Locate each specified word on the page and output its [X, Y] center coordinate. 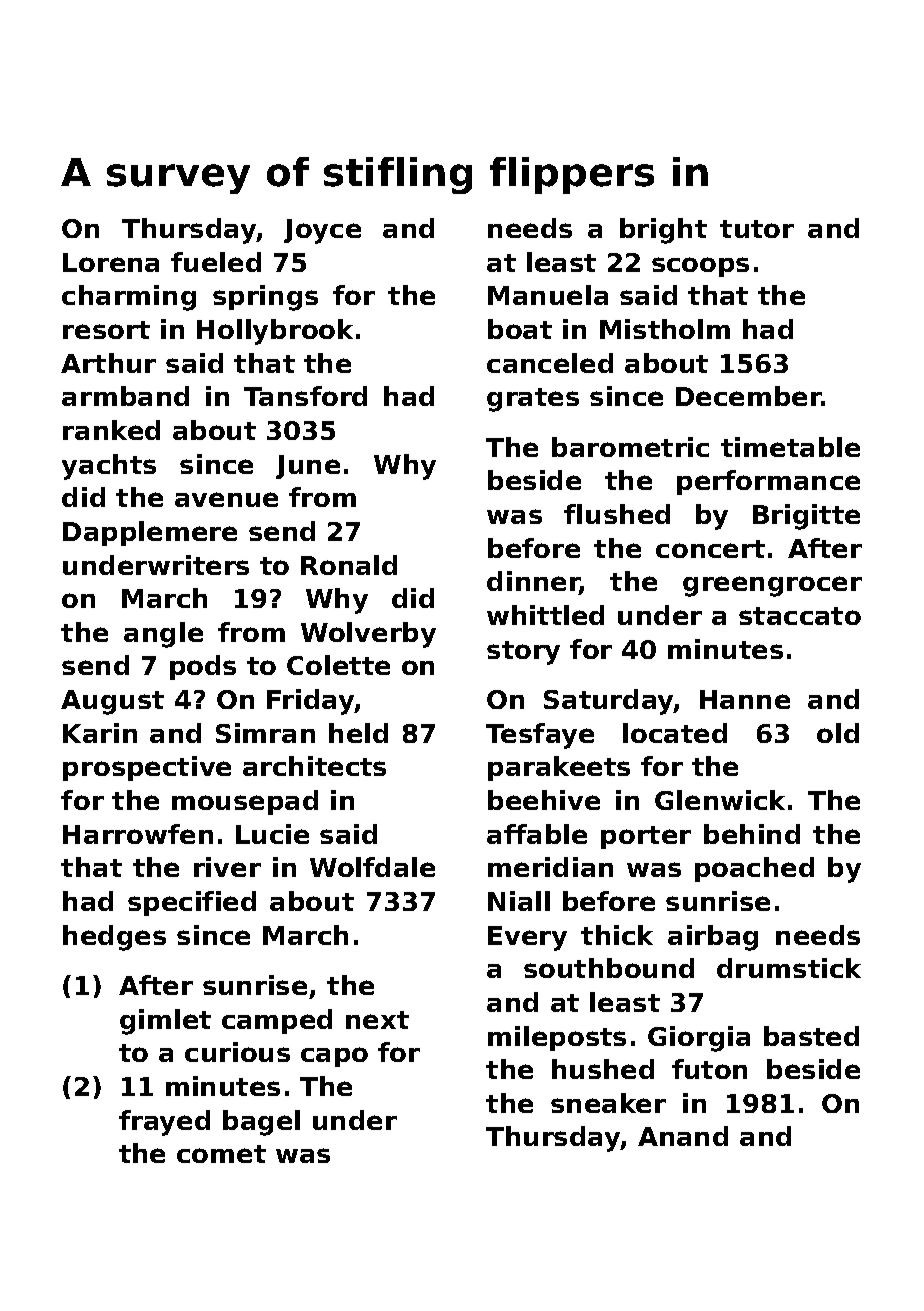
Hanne [745, 699]
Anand [683, 1136]
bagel [261, 1123]
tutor [757, 229]
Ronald [349, 565]
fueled [216, 262]
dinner [533, 583]
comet [221, 1154]
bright [663, 231]
